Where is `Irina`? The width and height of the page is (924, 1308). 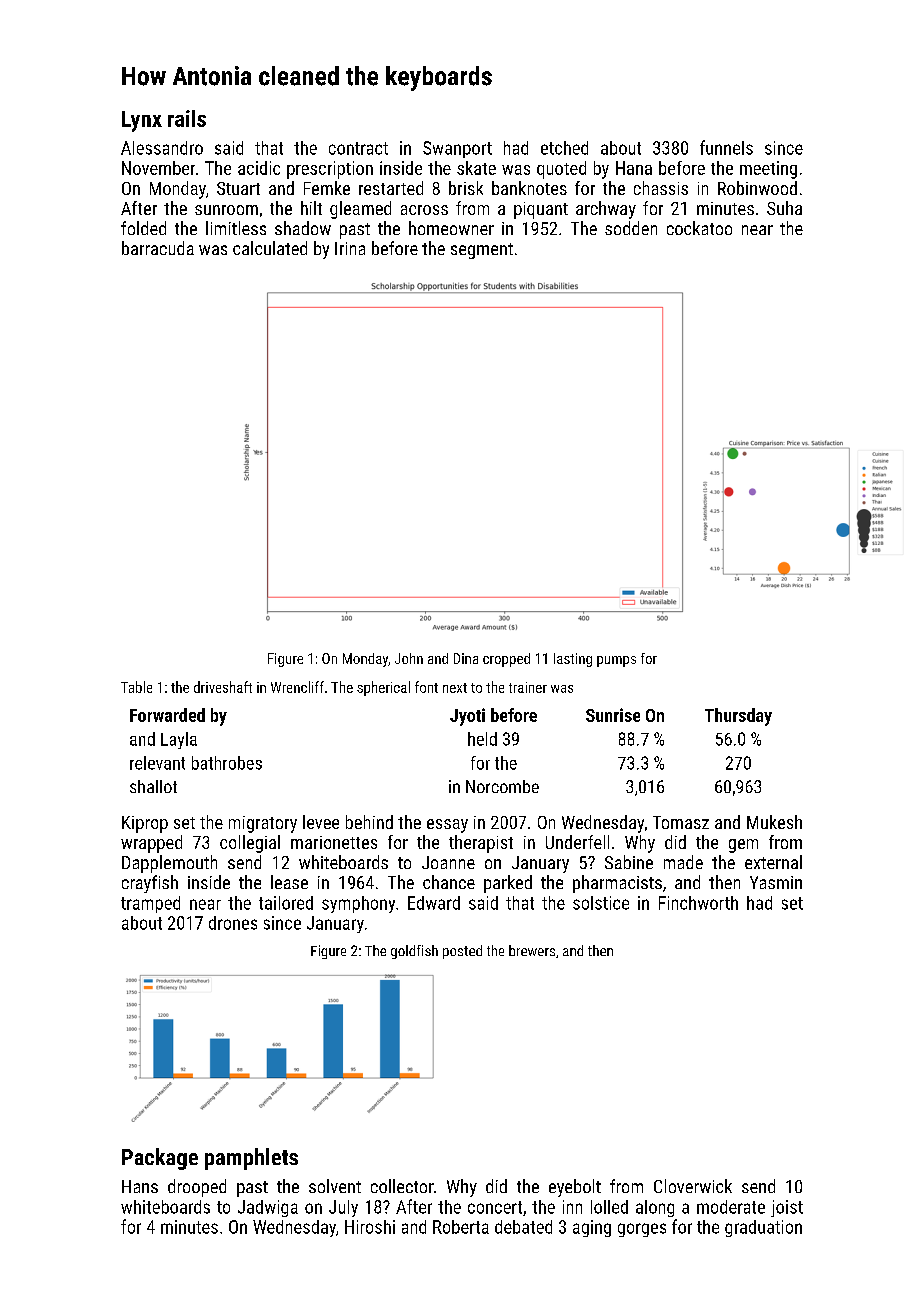 Irina is located at coordinates (350, 248).
